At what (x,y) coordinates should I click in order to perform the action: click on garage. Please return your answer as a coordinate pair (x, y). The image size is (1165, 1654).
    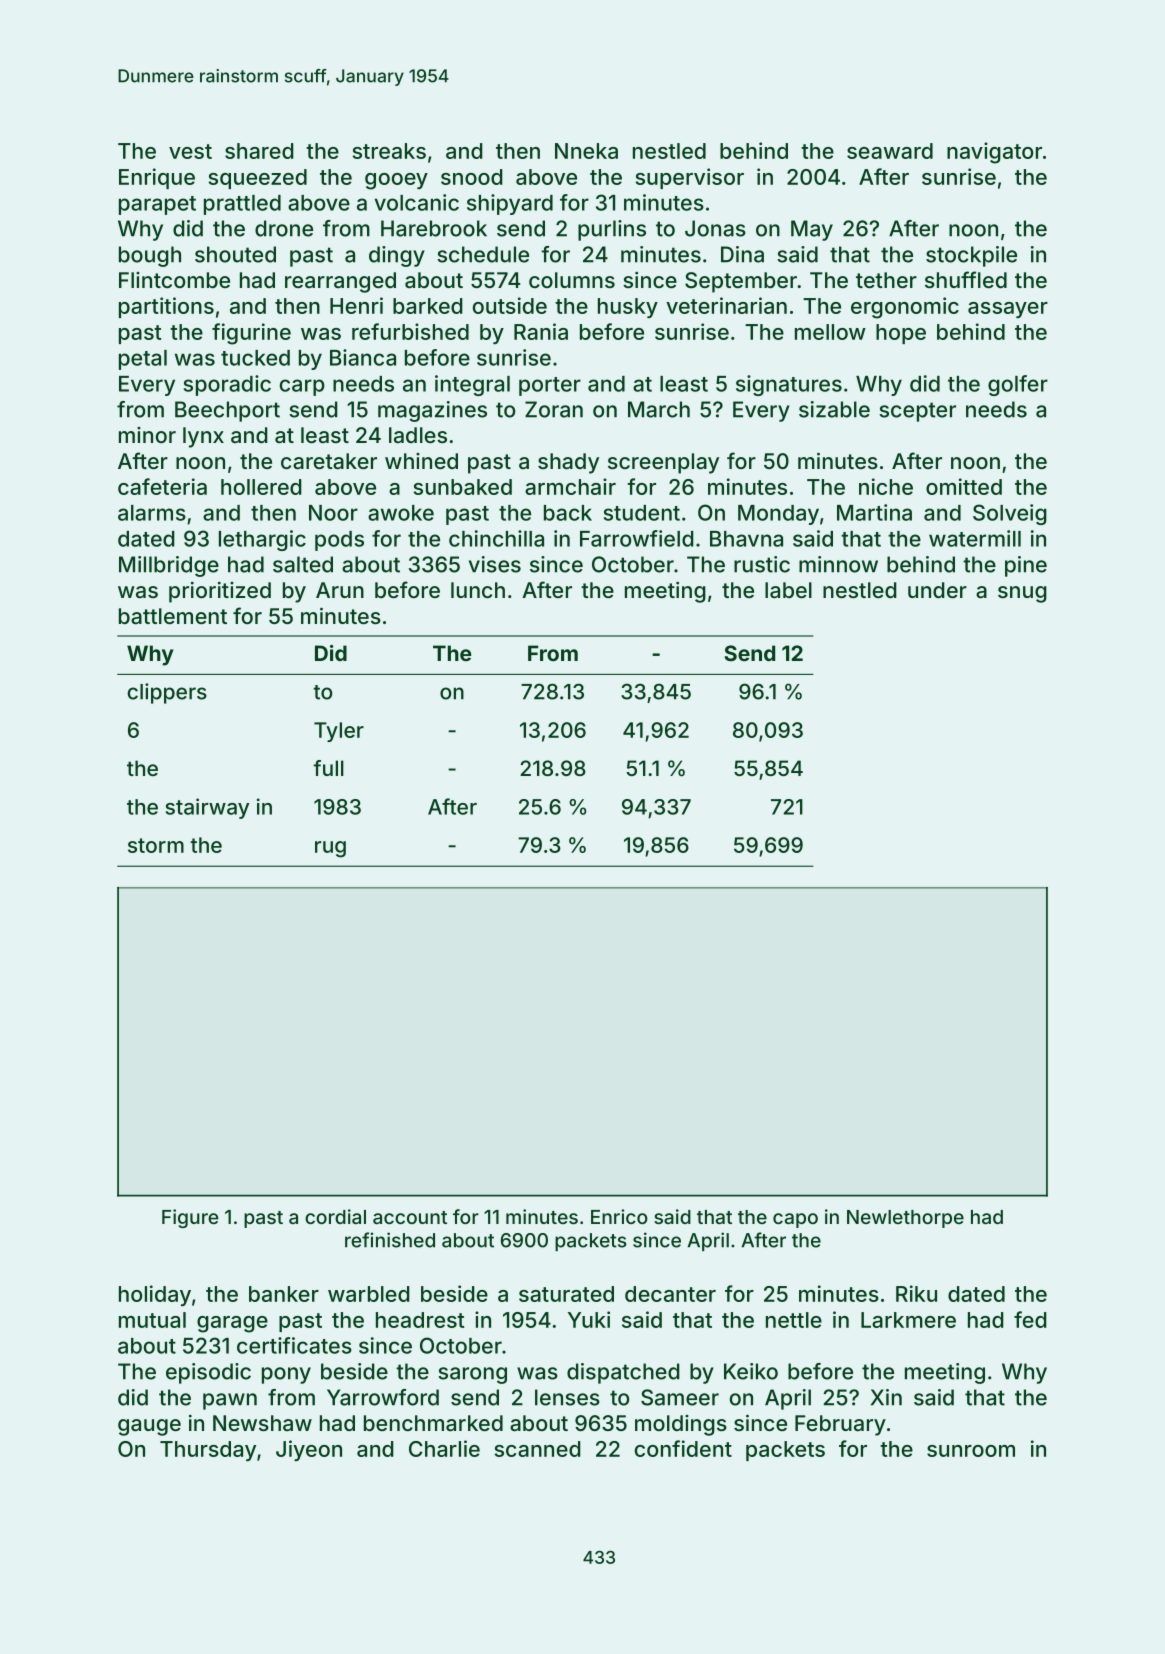
    Looking at the image, I should click on (232, 1324).
